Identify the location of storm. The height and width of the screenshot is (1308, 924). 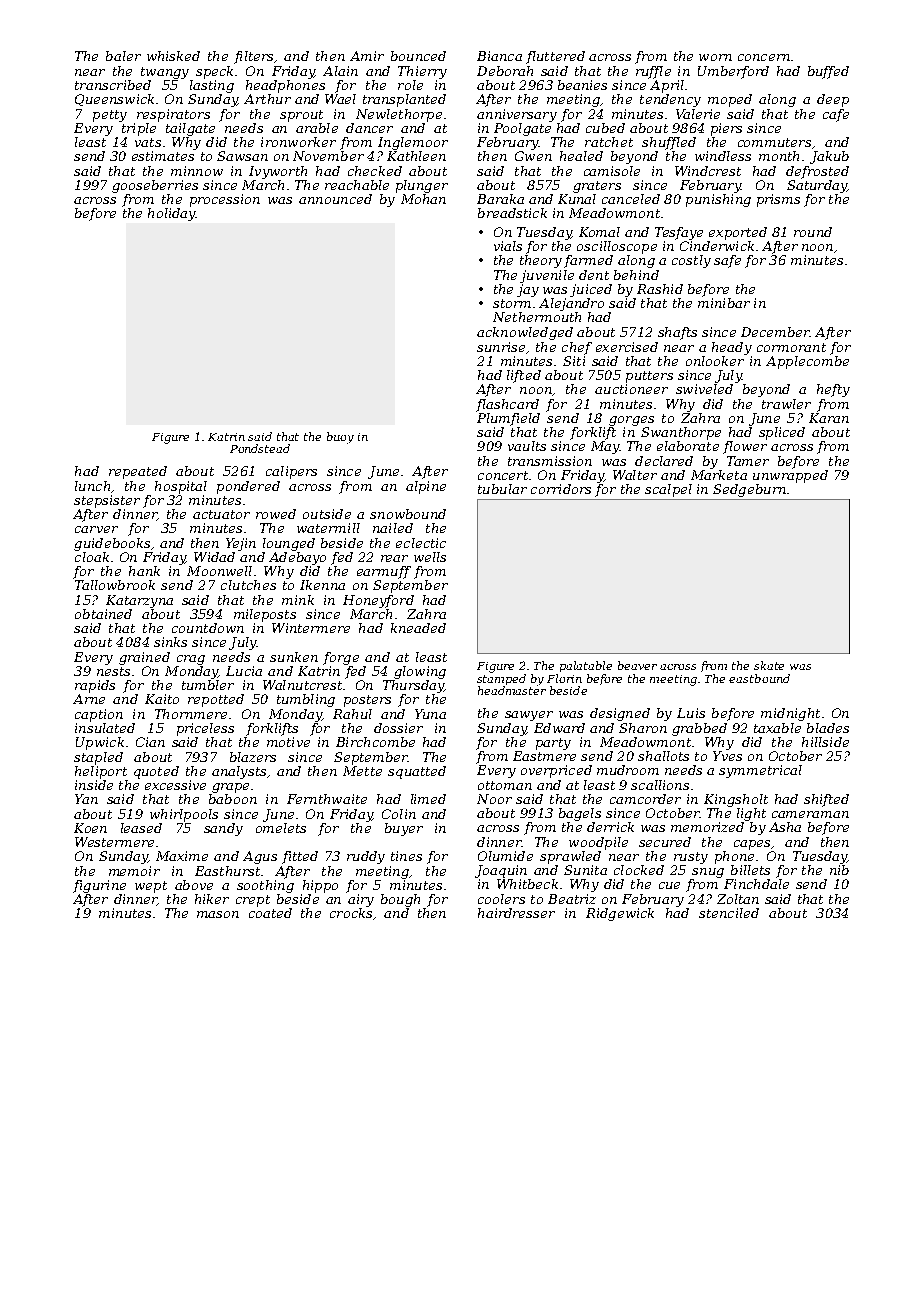
(512, 303).
